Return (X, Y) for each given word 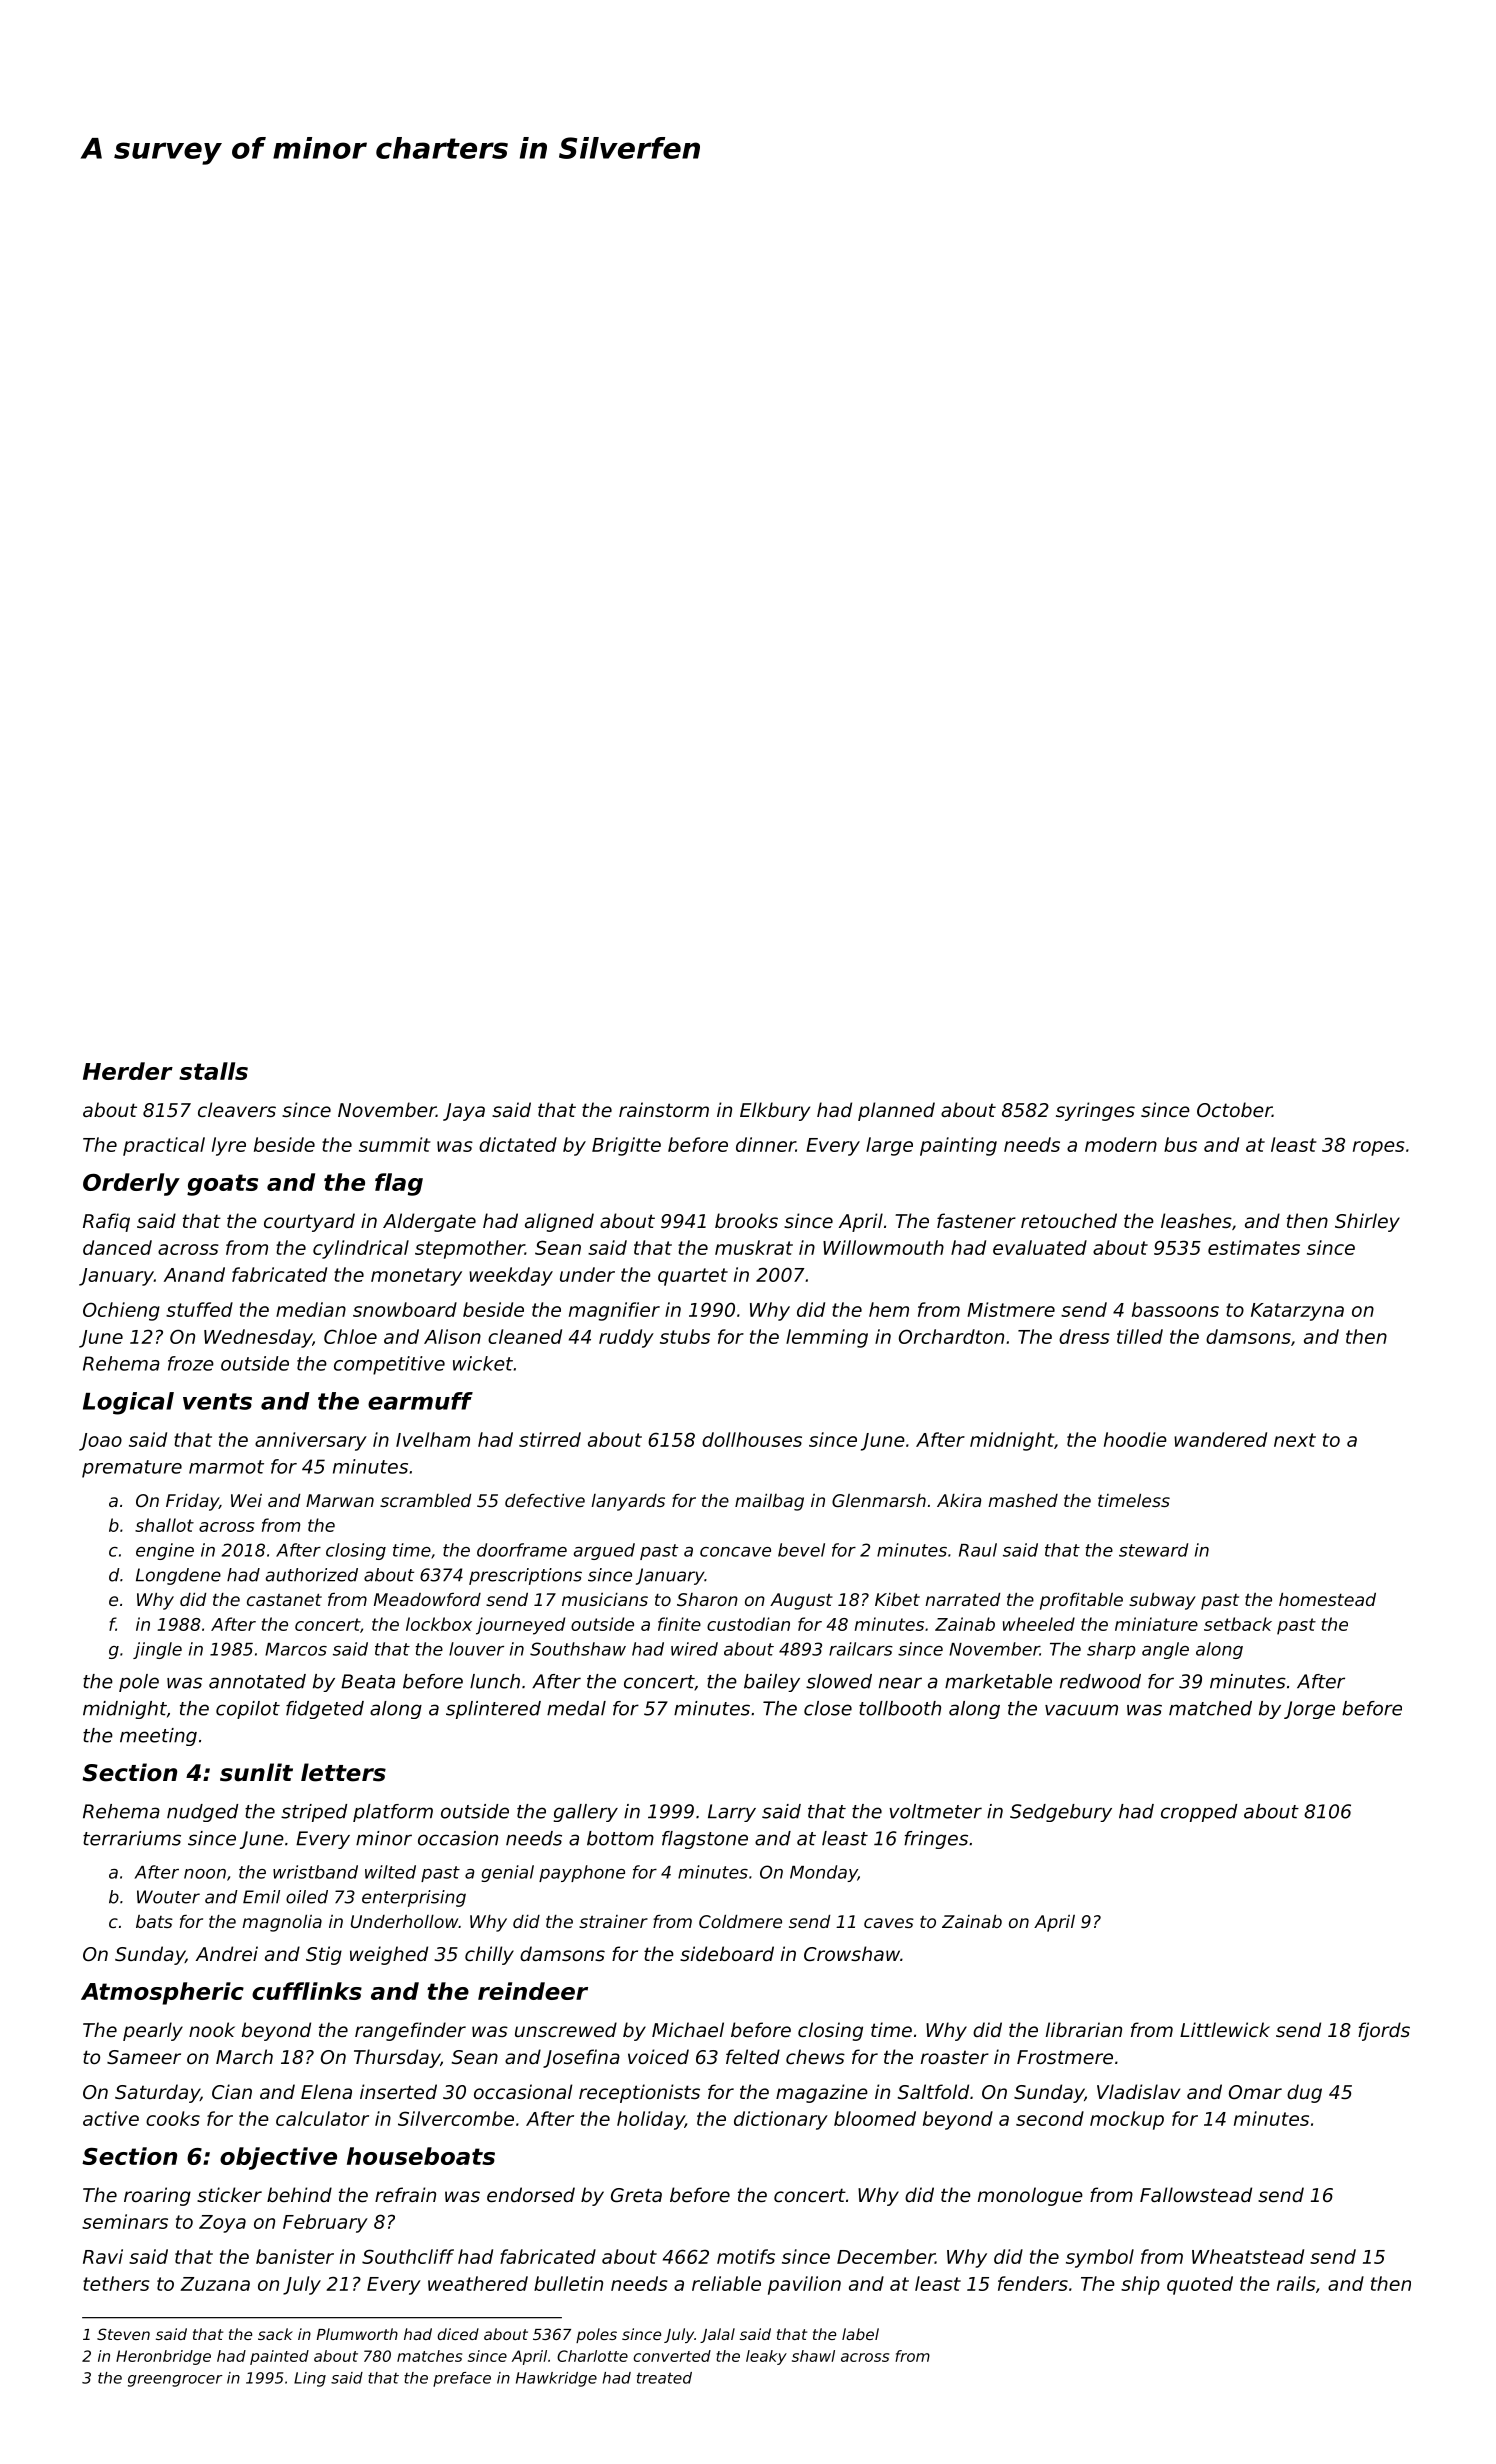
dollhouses (752, 1439)
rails (1296, 2283)
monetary (416, 1277)
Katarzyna (1297, 1312)
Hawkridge (556, 2379)
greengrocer (175, 2381)
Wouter (168, 1897)
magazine (822, 2093)
